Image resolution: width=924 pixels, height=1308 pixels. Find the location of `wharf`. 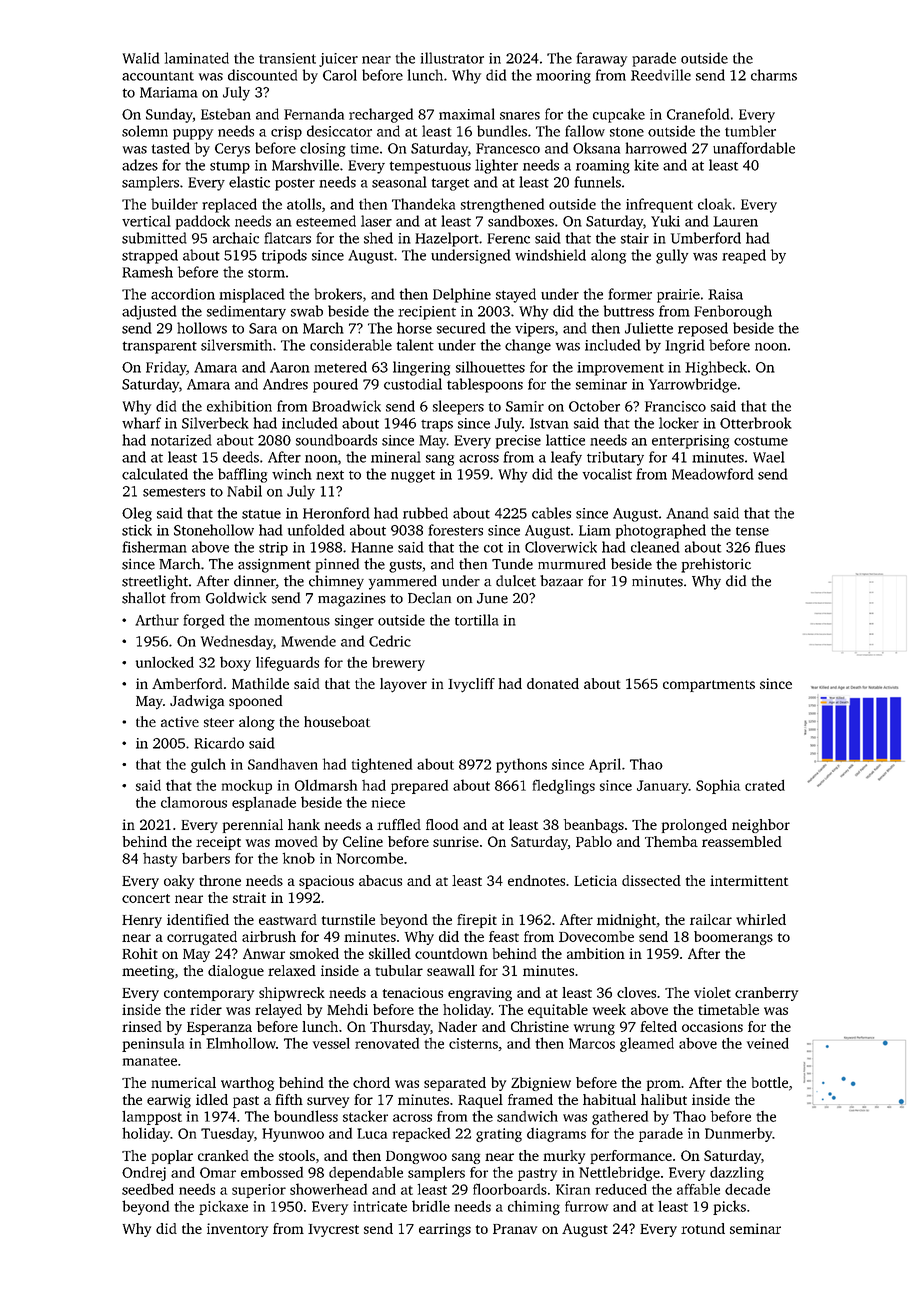

wharf is located at coordinates (141, 423).
